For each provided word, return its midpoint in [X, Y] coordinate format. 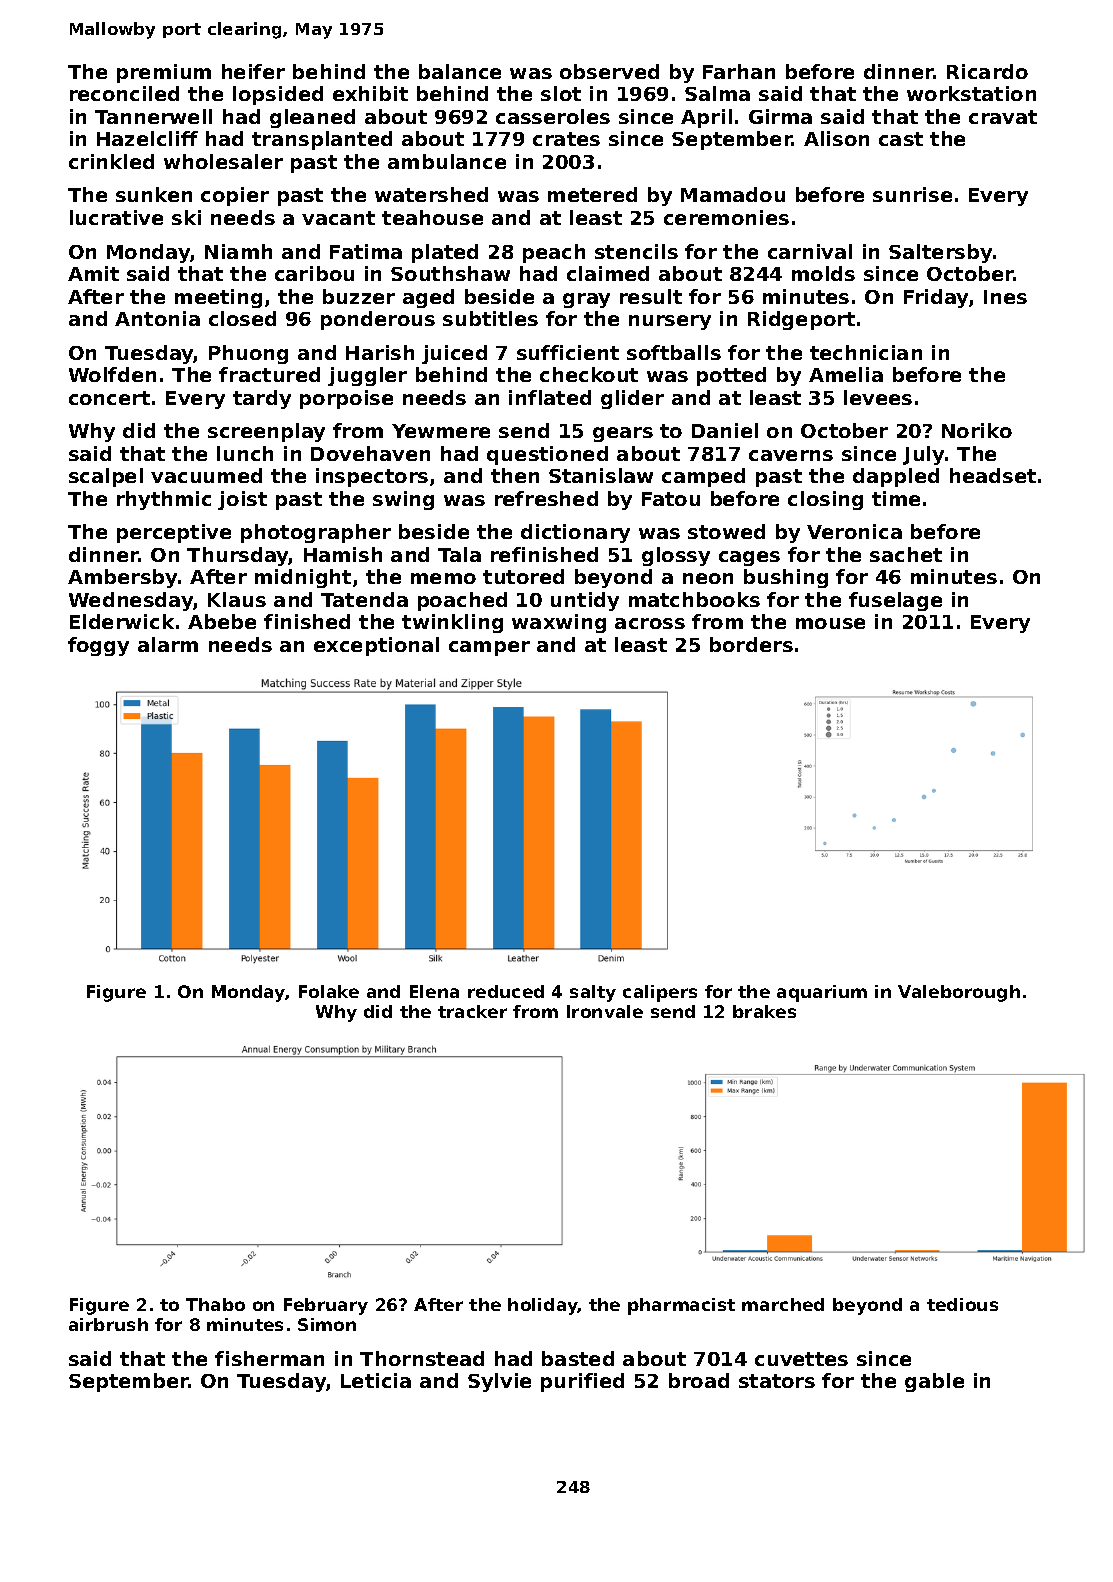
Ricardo [987, 71]
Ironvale [605, 1011]
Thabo [215, 1304]
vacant [338, 218]
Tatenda [364, 599]
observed [609, 71]
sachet [906, 554]
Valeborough [959, 993]
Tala [459, 554]
